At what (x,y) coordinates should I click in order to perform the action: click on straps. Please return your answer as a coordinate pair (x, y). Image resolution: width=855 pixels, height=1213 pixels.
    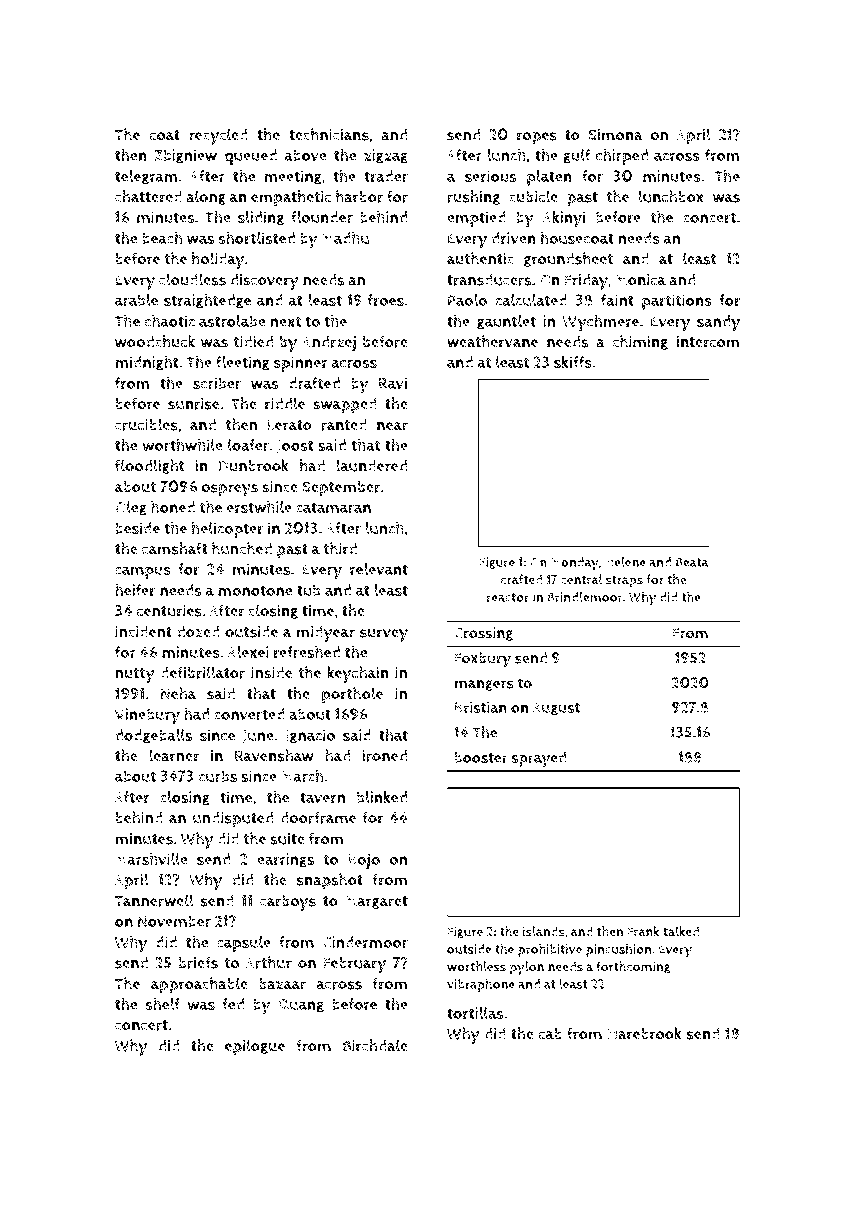
    Looking at the image, I should click on (624, 581).
